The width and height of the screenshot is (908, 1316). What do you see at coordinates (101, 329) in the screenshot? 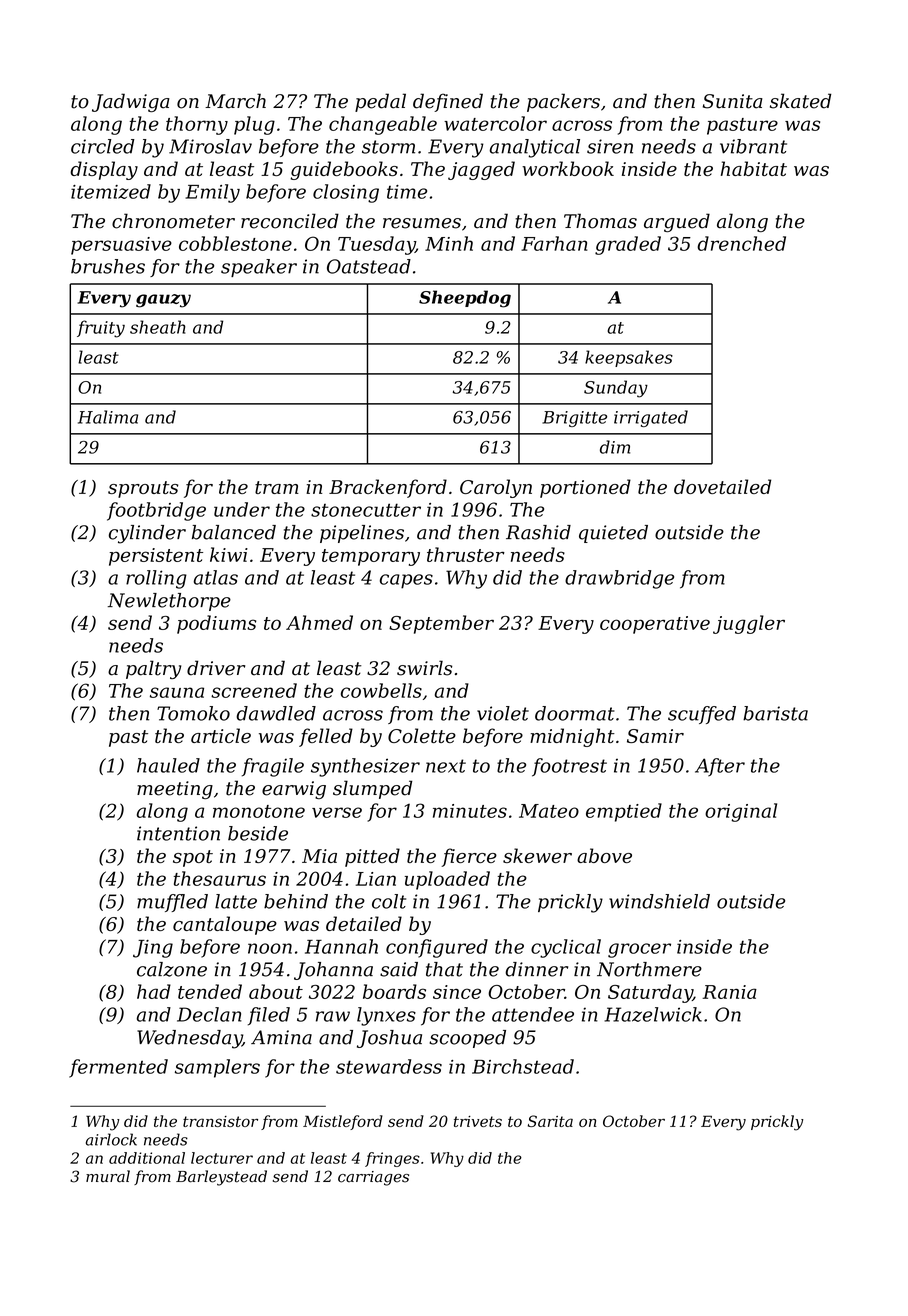
I see `fruity` at bounding box center [101, 329].
